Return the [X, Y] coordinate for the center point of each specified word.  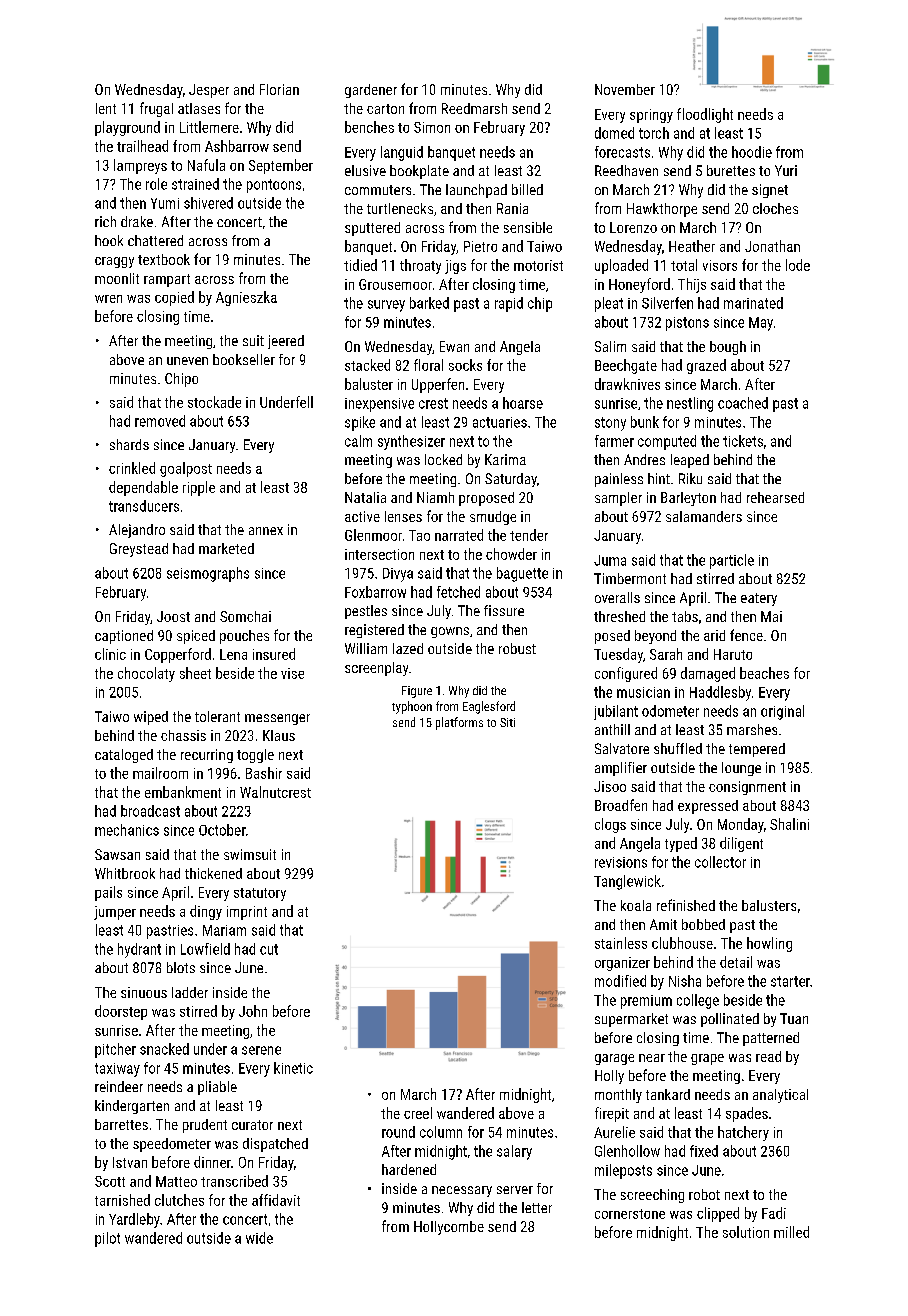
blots [181, 967]
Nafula [206, 165]
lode [798, 265]
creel [418, 1113]
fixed [704, 1151]
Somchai [245, 616]
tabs [685, 616]
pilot [107, 1239]
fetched [458, 592]
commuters [378, 190]
